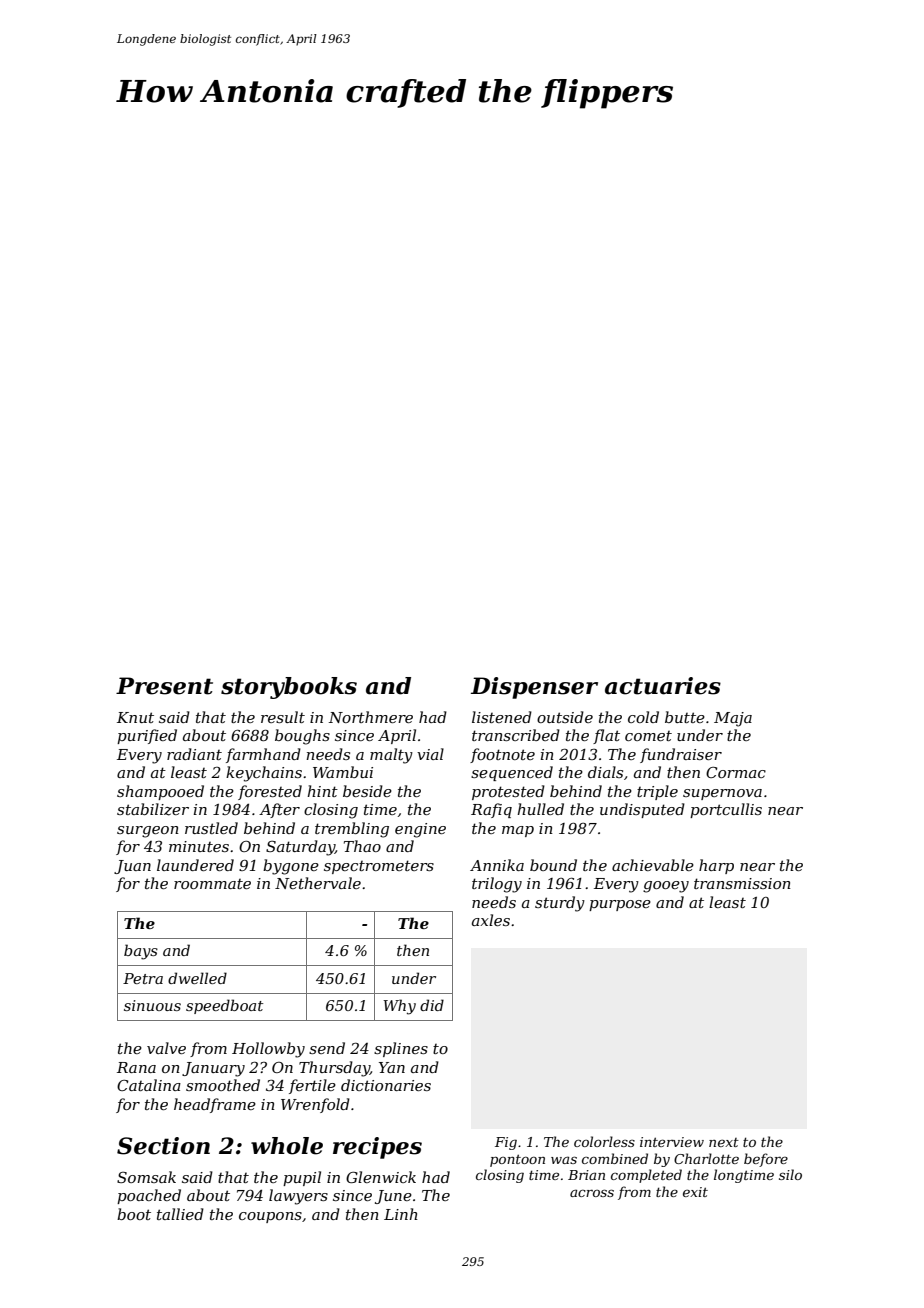 This screenshot has width=924, height=1308. Describe the element at coordinates (742, 883) in the screenshot. I see `transmission` at that location.
